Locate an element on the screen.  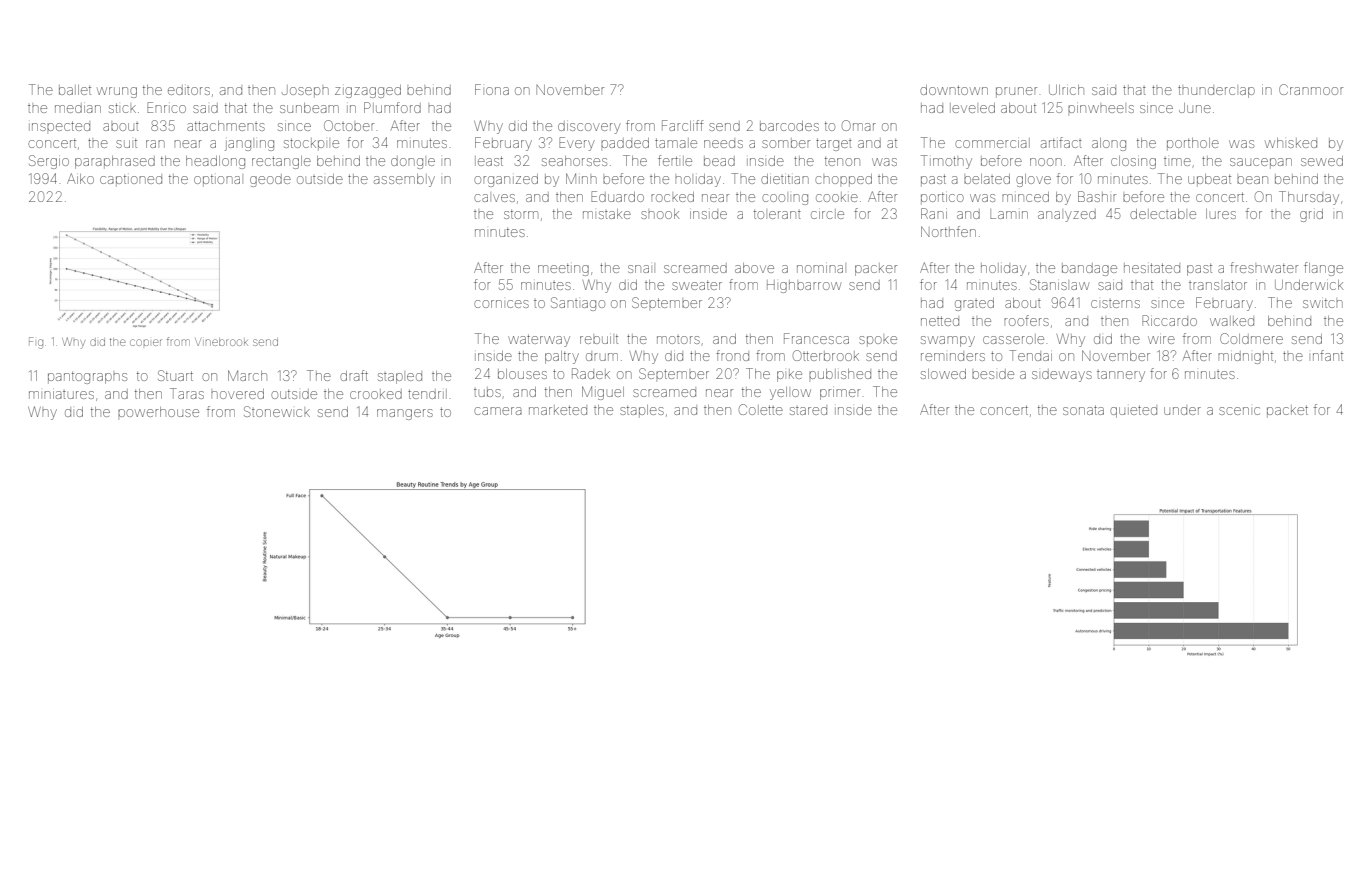
Aiko is located at coordinates (80, 178).
